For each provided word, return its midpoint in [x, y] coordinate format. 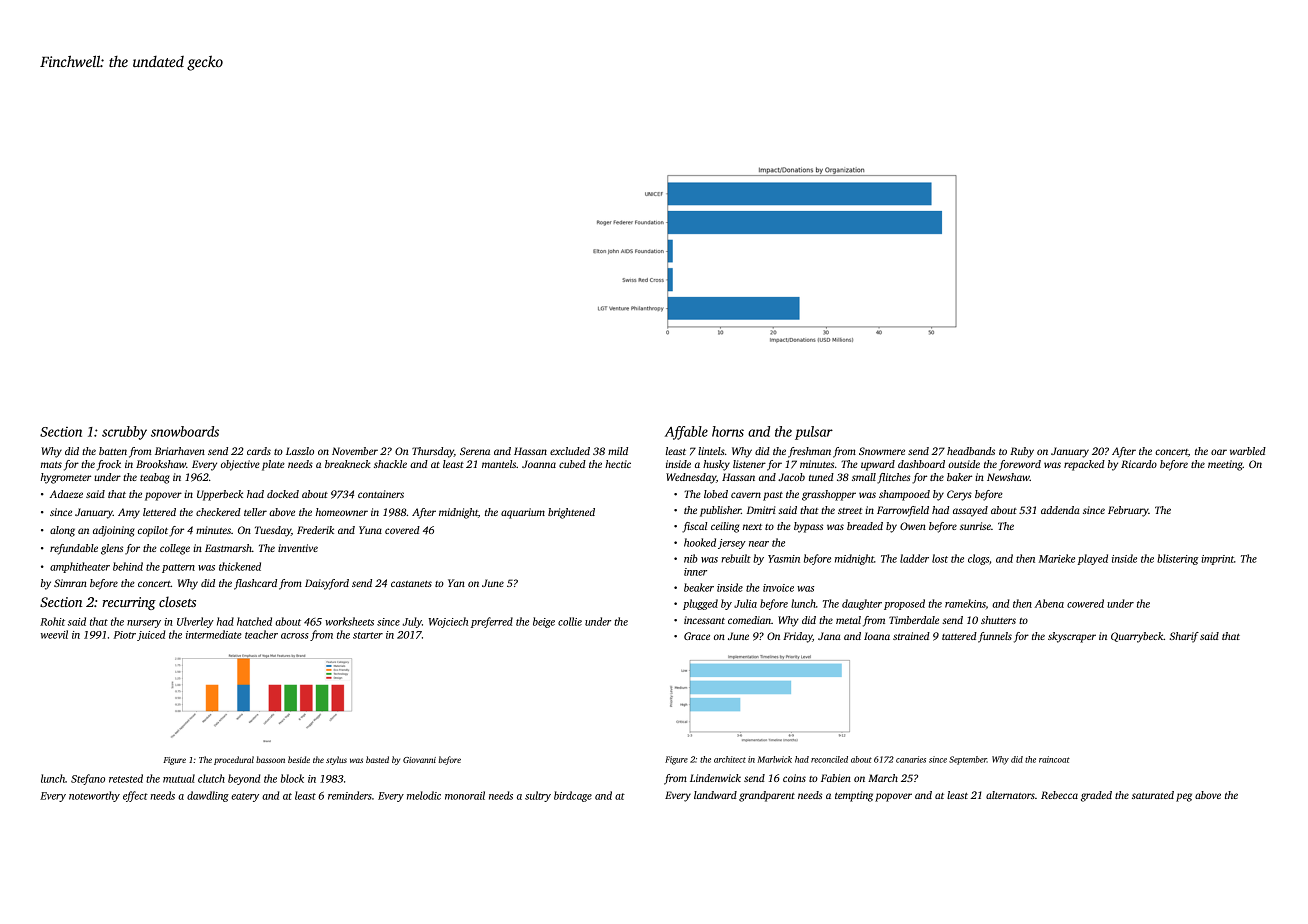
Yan [456, 583]
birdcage [573, 796]
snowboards [185, 431]
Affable [686, 433]
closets [177, 601]
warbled [1248, 451]
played [1092, 559]
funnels [995, 637]
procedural [234, 760]
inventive [298, 548]
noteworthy [94, 796]
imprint [1217, 560]
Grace [697, 636]
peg [1184, 797]
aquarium [523, 513]
